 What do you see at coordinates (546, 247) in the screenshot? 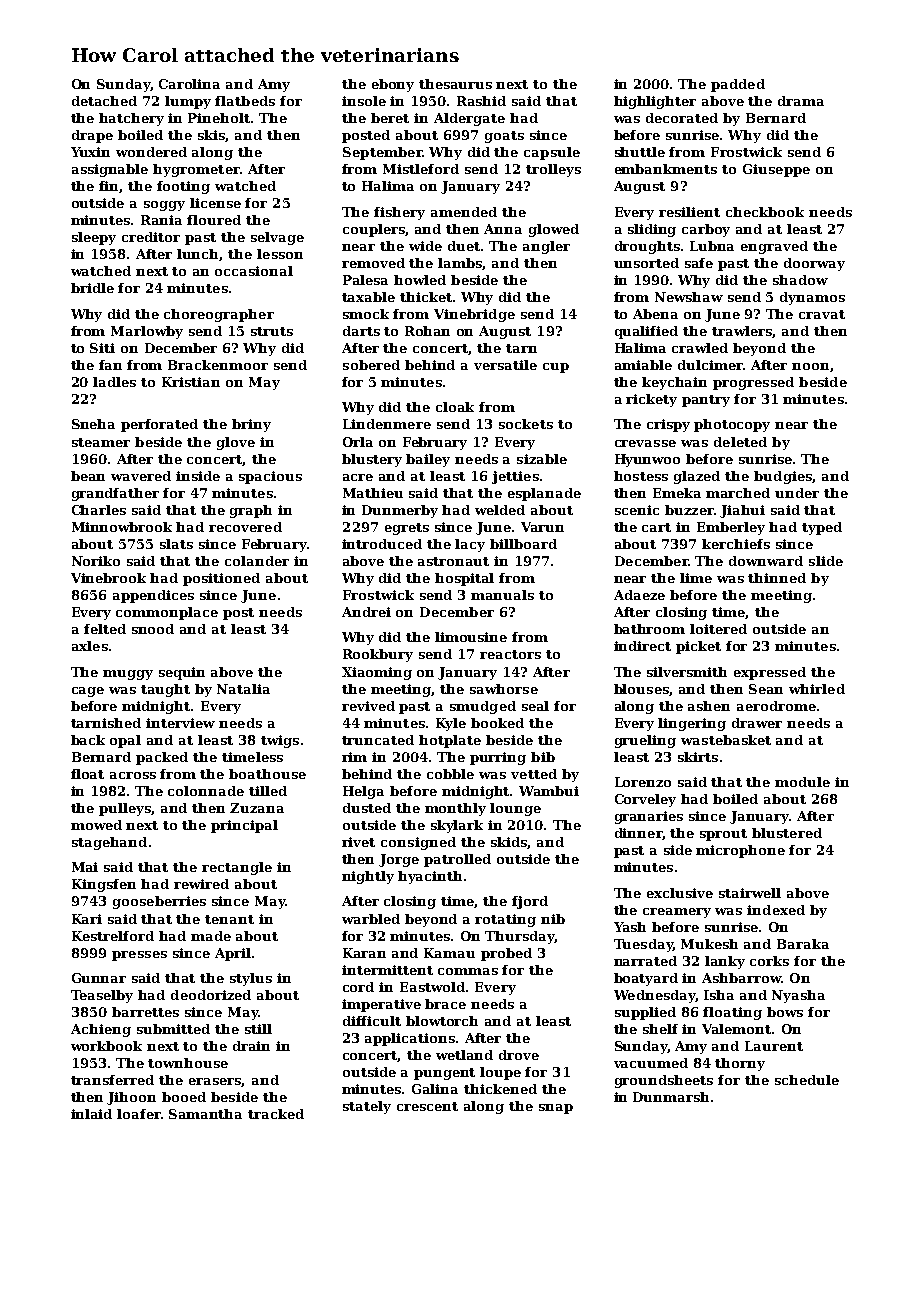
I see `angler` at bounding box center [546, 247].
